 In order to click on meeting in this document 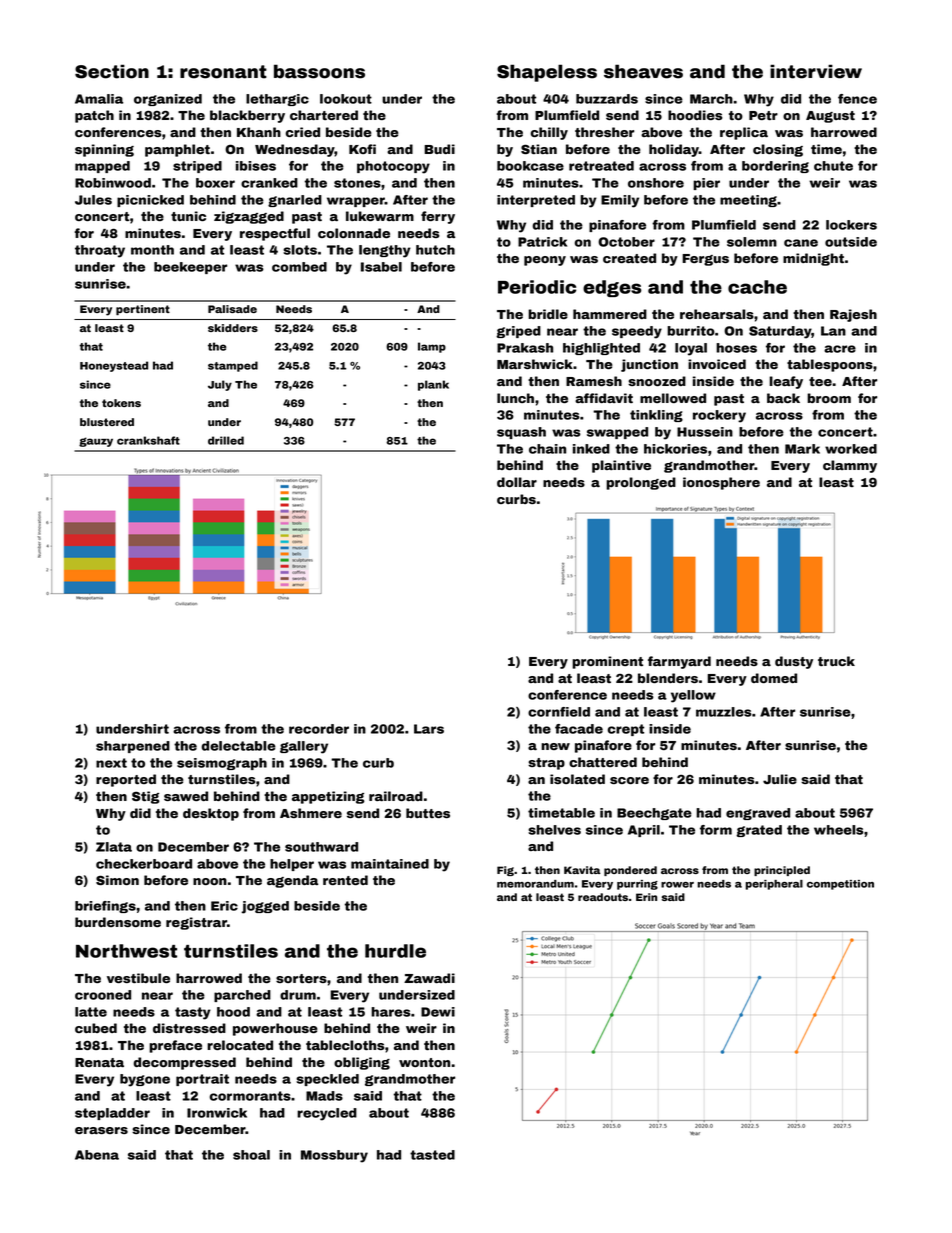, I will do `click(748, 201)`.
